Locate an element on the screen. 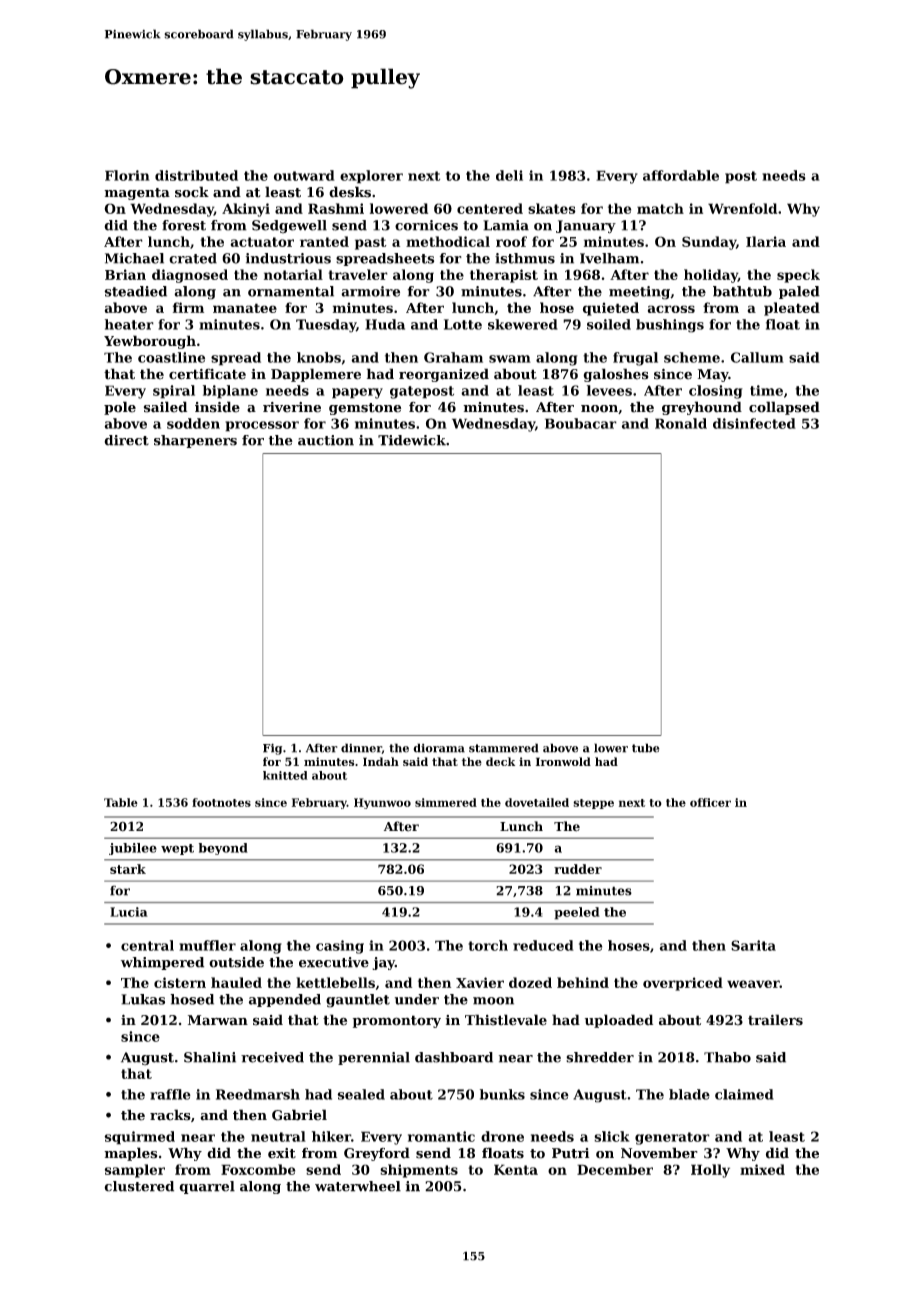 This screenshot has width=924, height=1314. Sarita is located at coordinates (753, 945).
